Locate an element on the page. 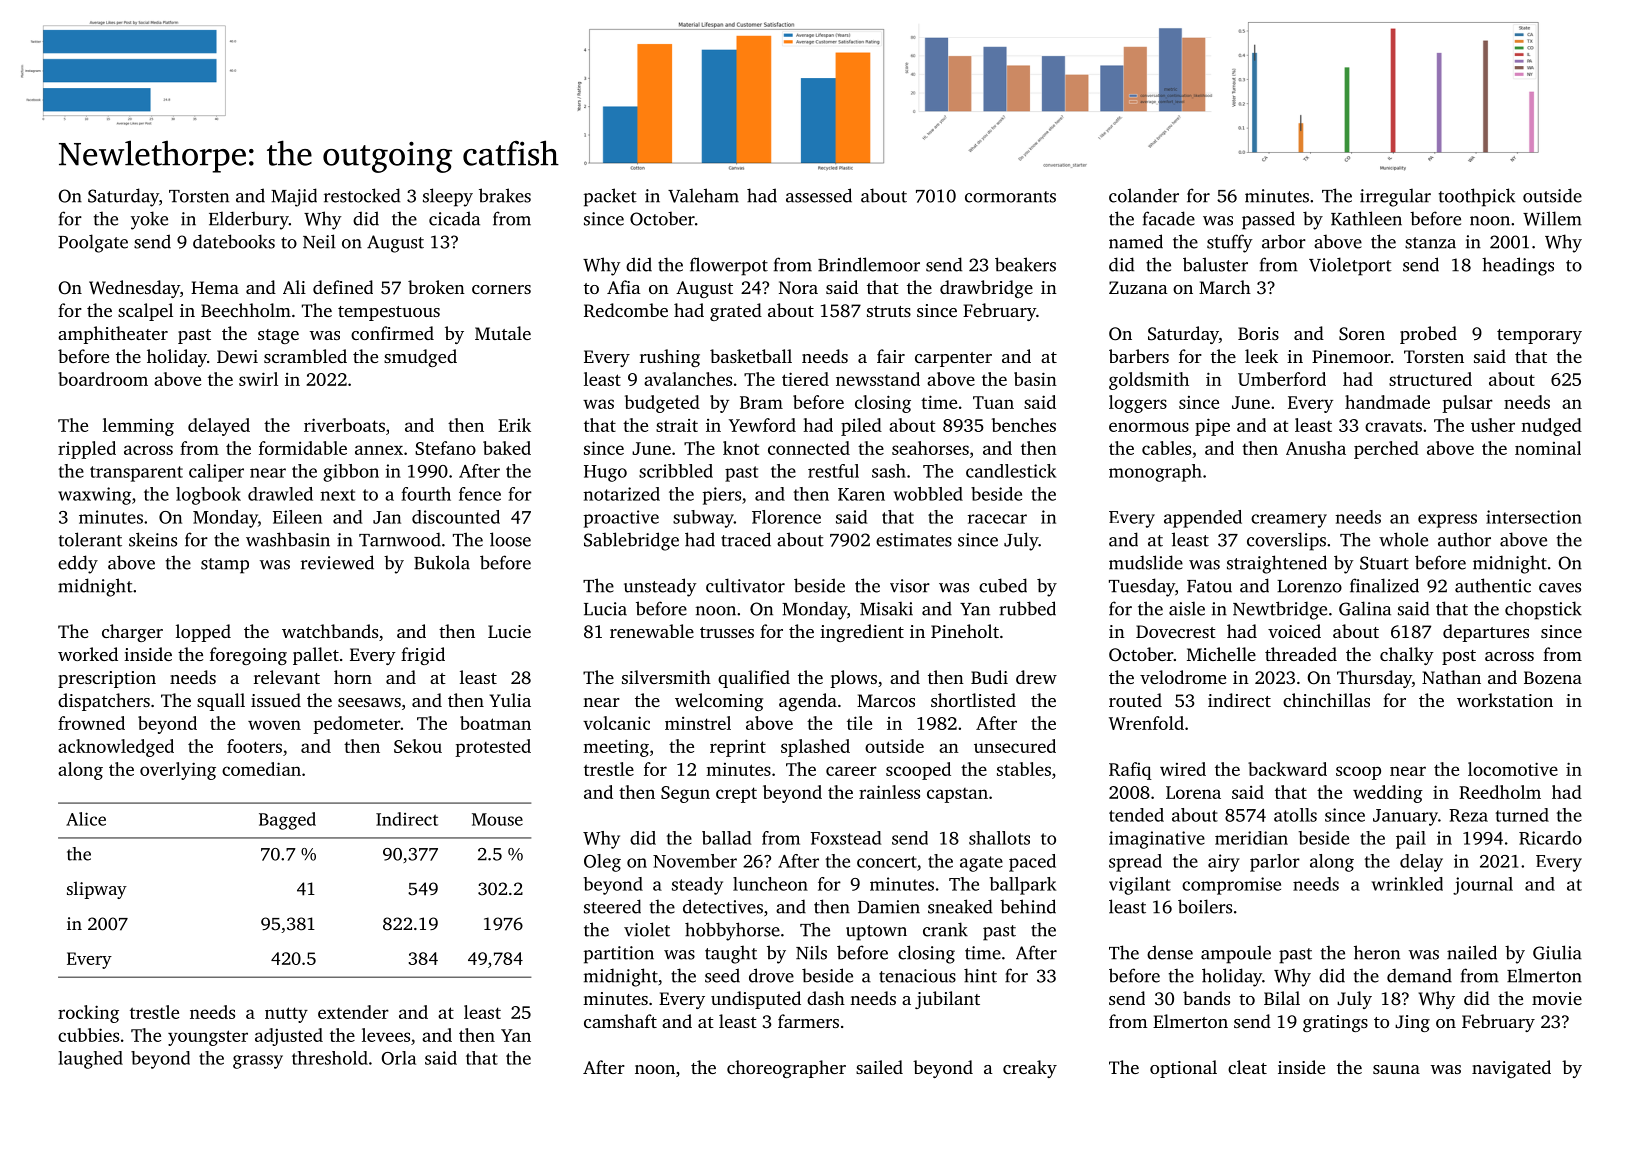 Image resolution: width=1640 pixels, height=1159 pixels. stuffy is located at coordinates (1230, 243).
